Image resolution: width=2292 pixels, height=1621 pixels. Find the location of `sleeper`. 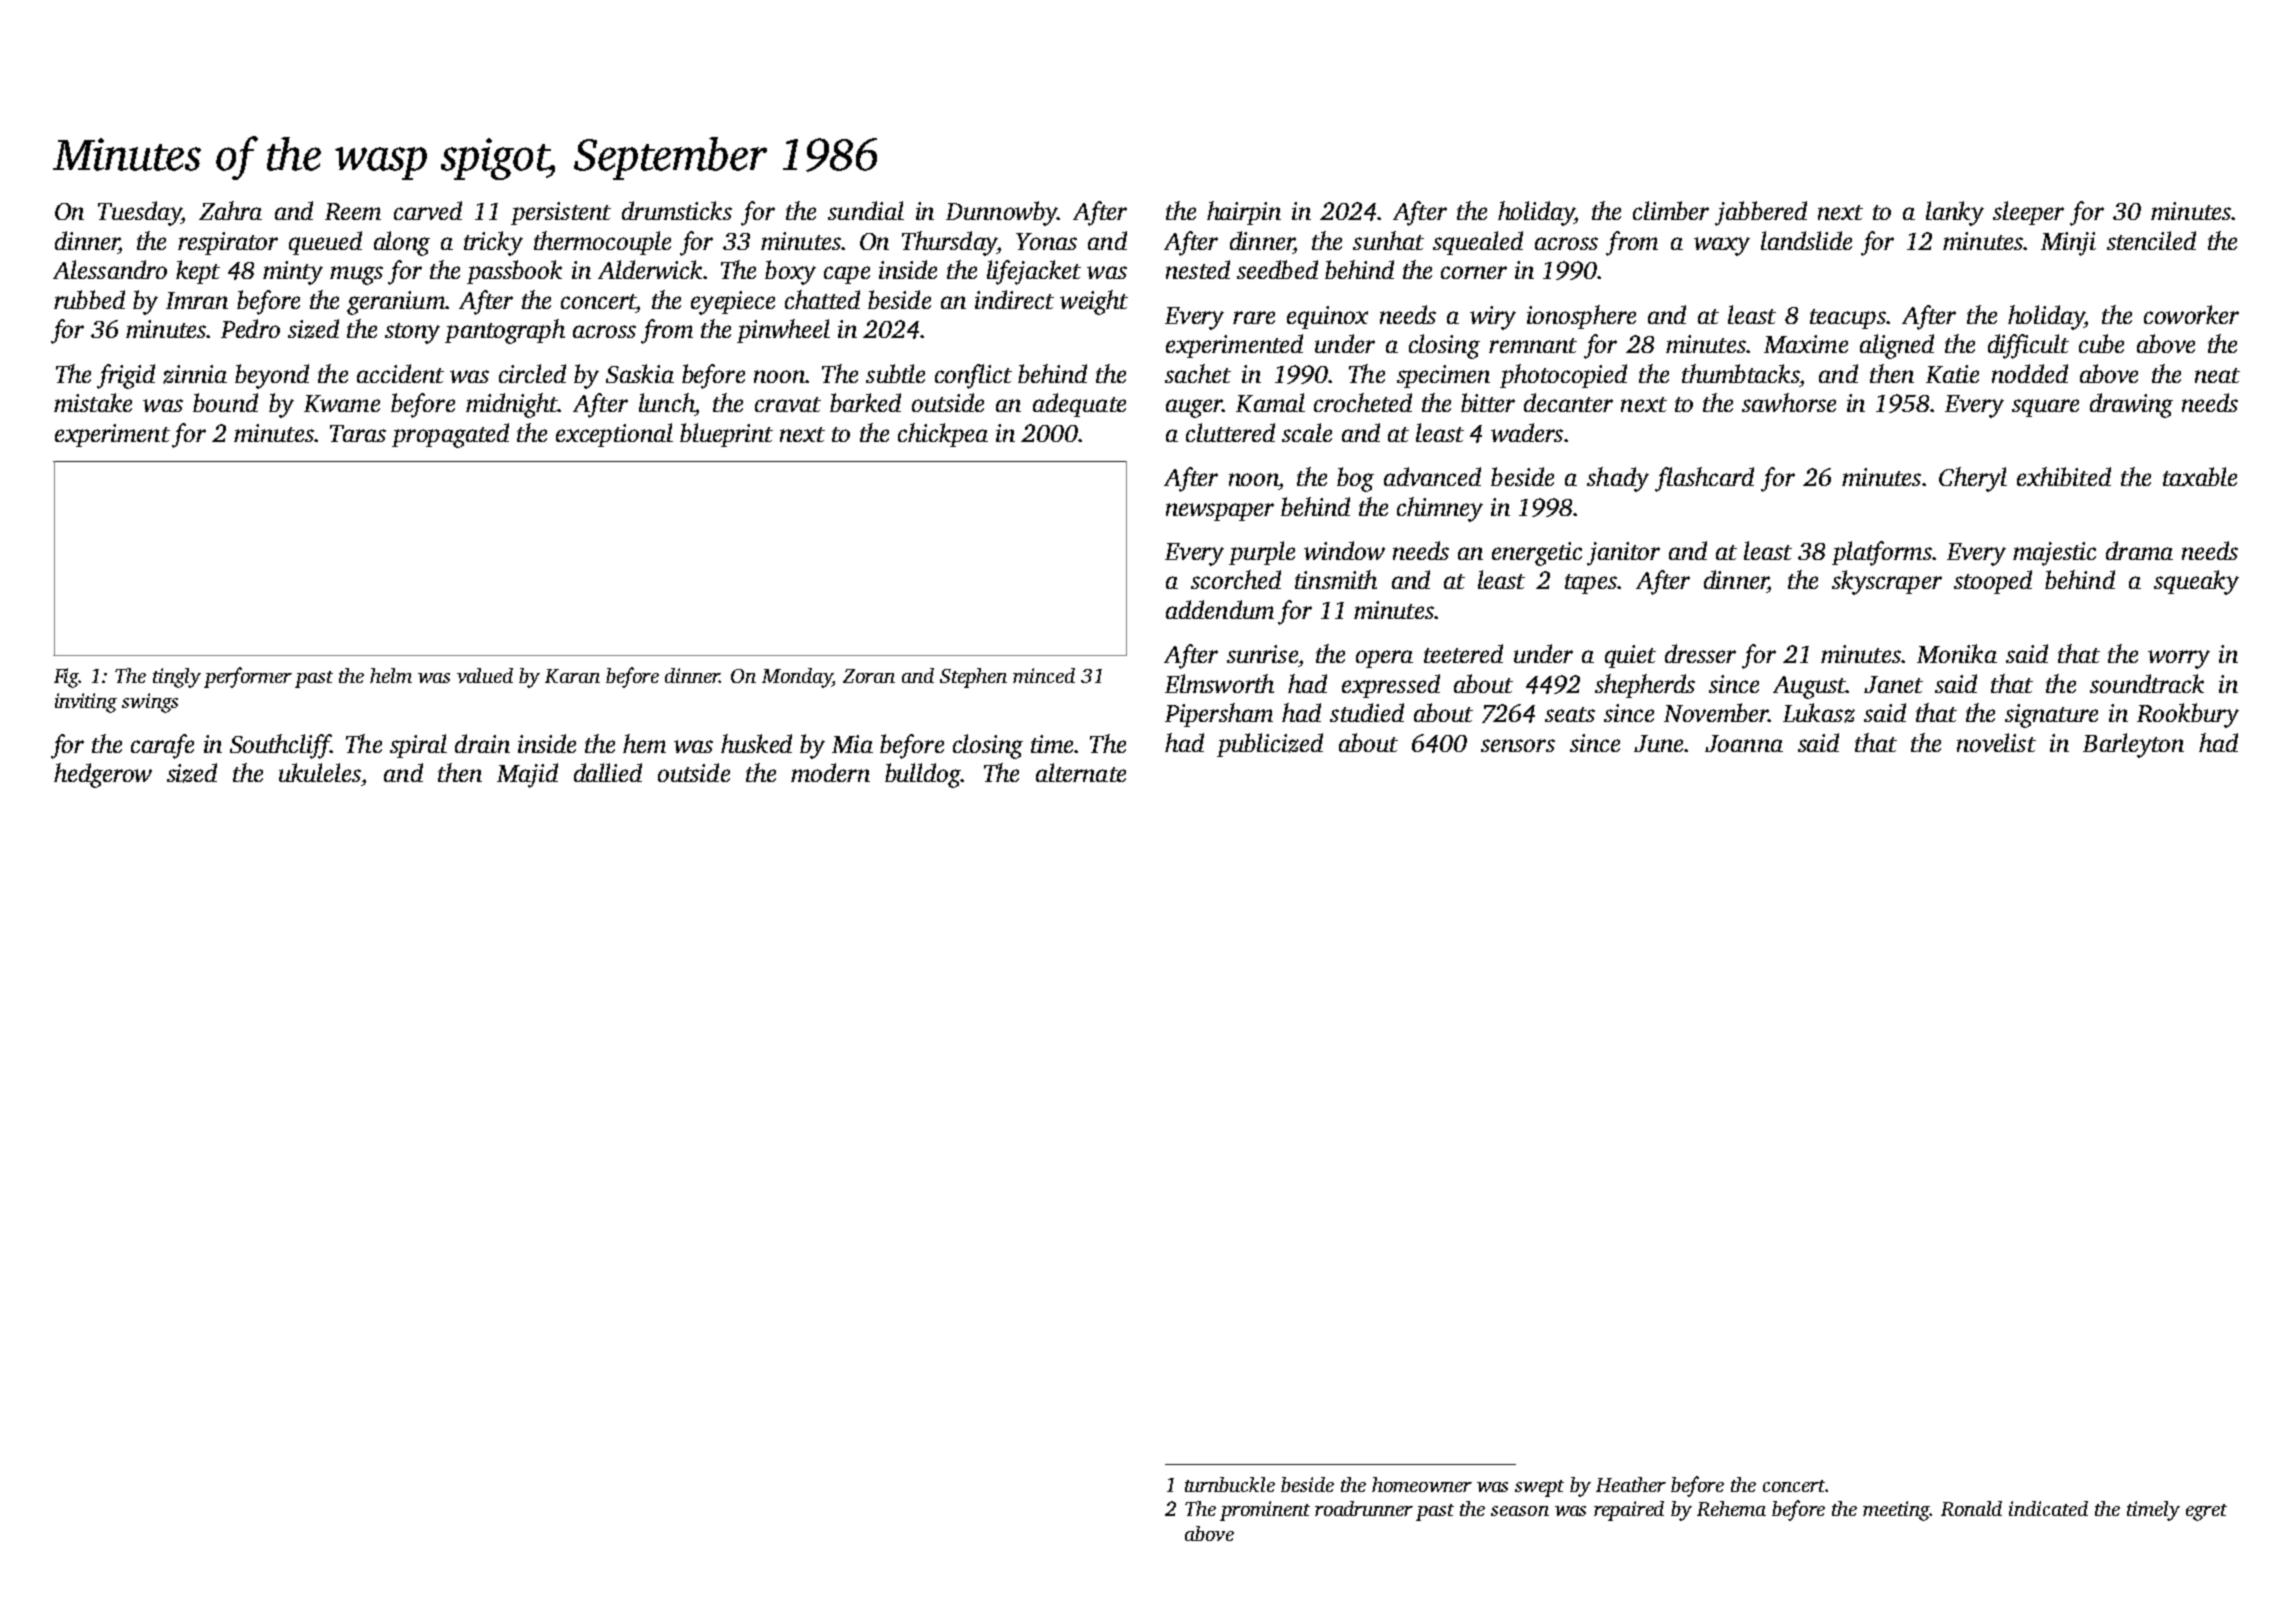

sleeper is located at coordinates (2028, 213).
